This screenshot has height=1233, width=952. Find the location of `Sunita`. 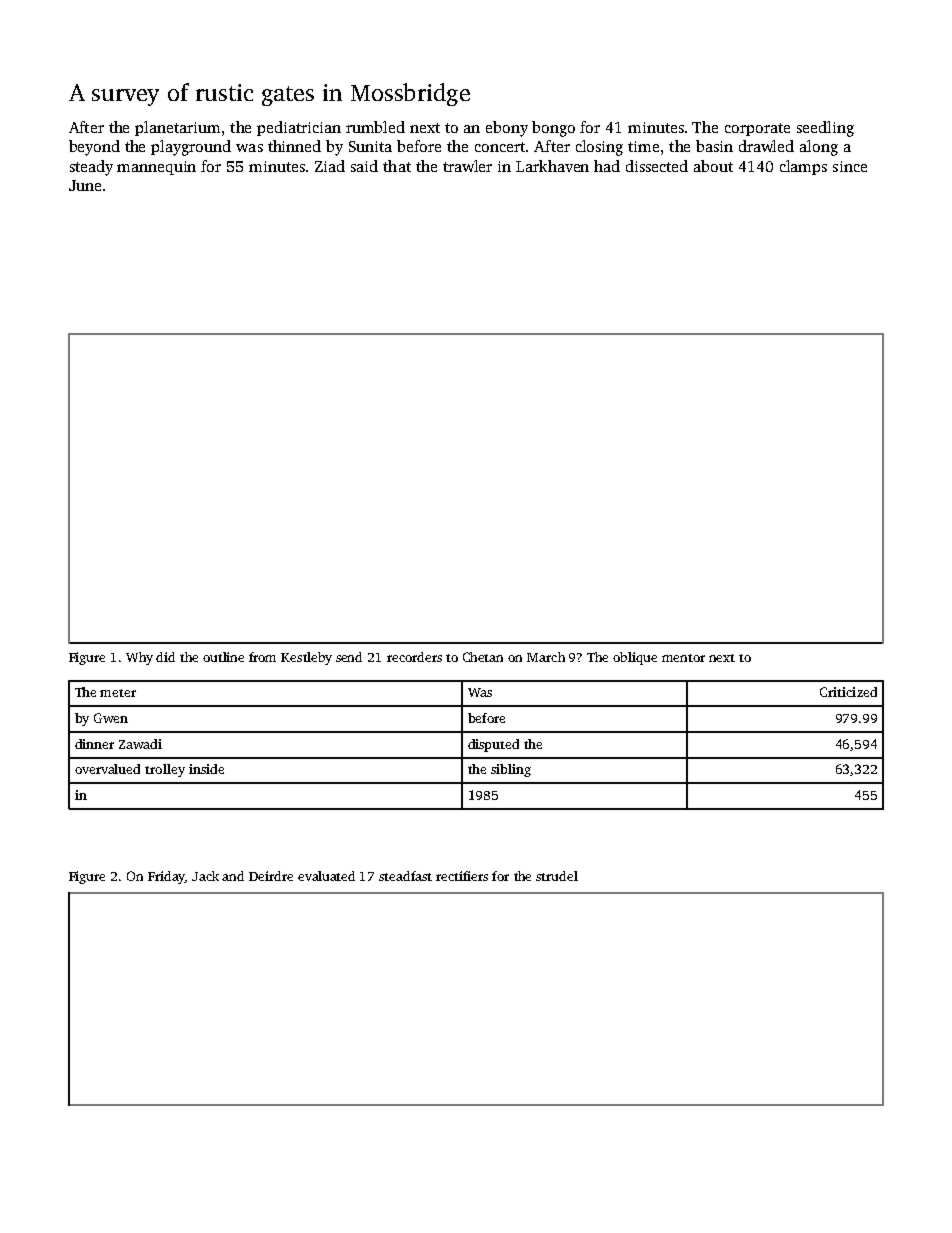

Sunita is located at coordinates (370, 146).
